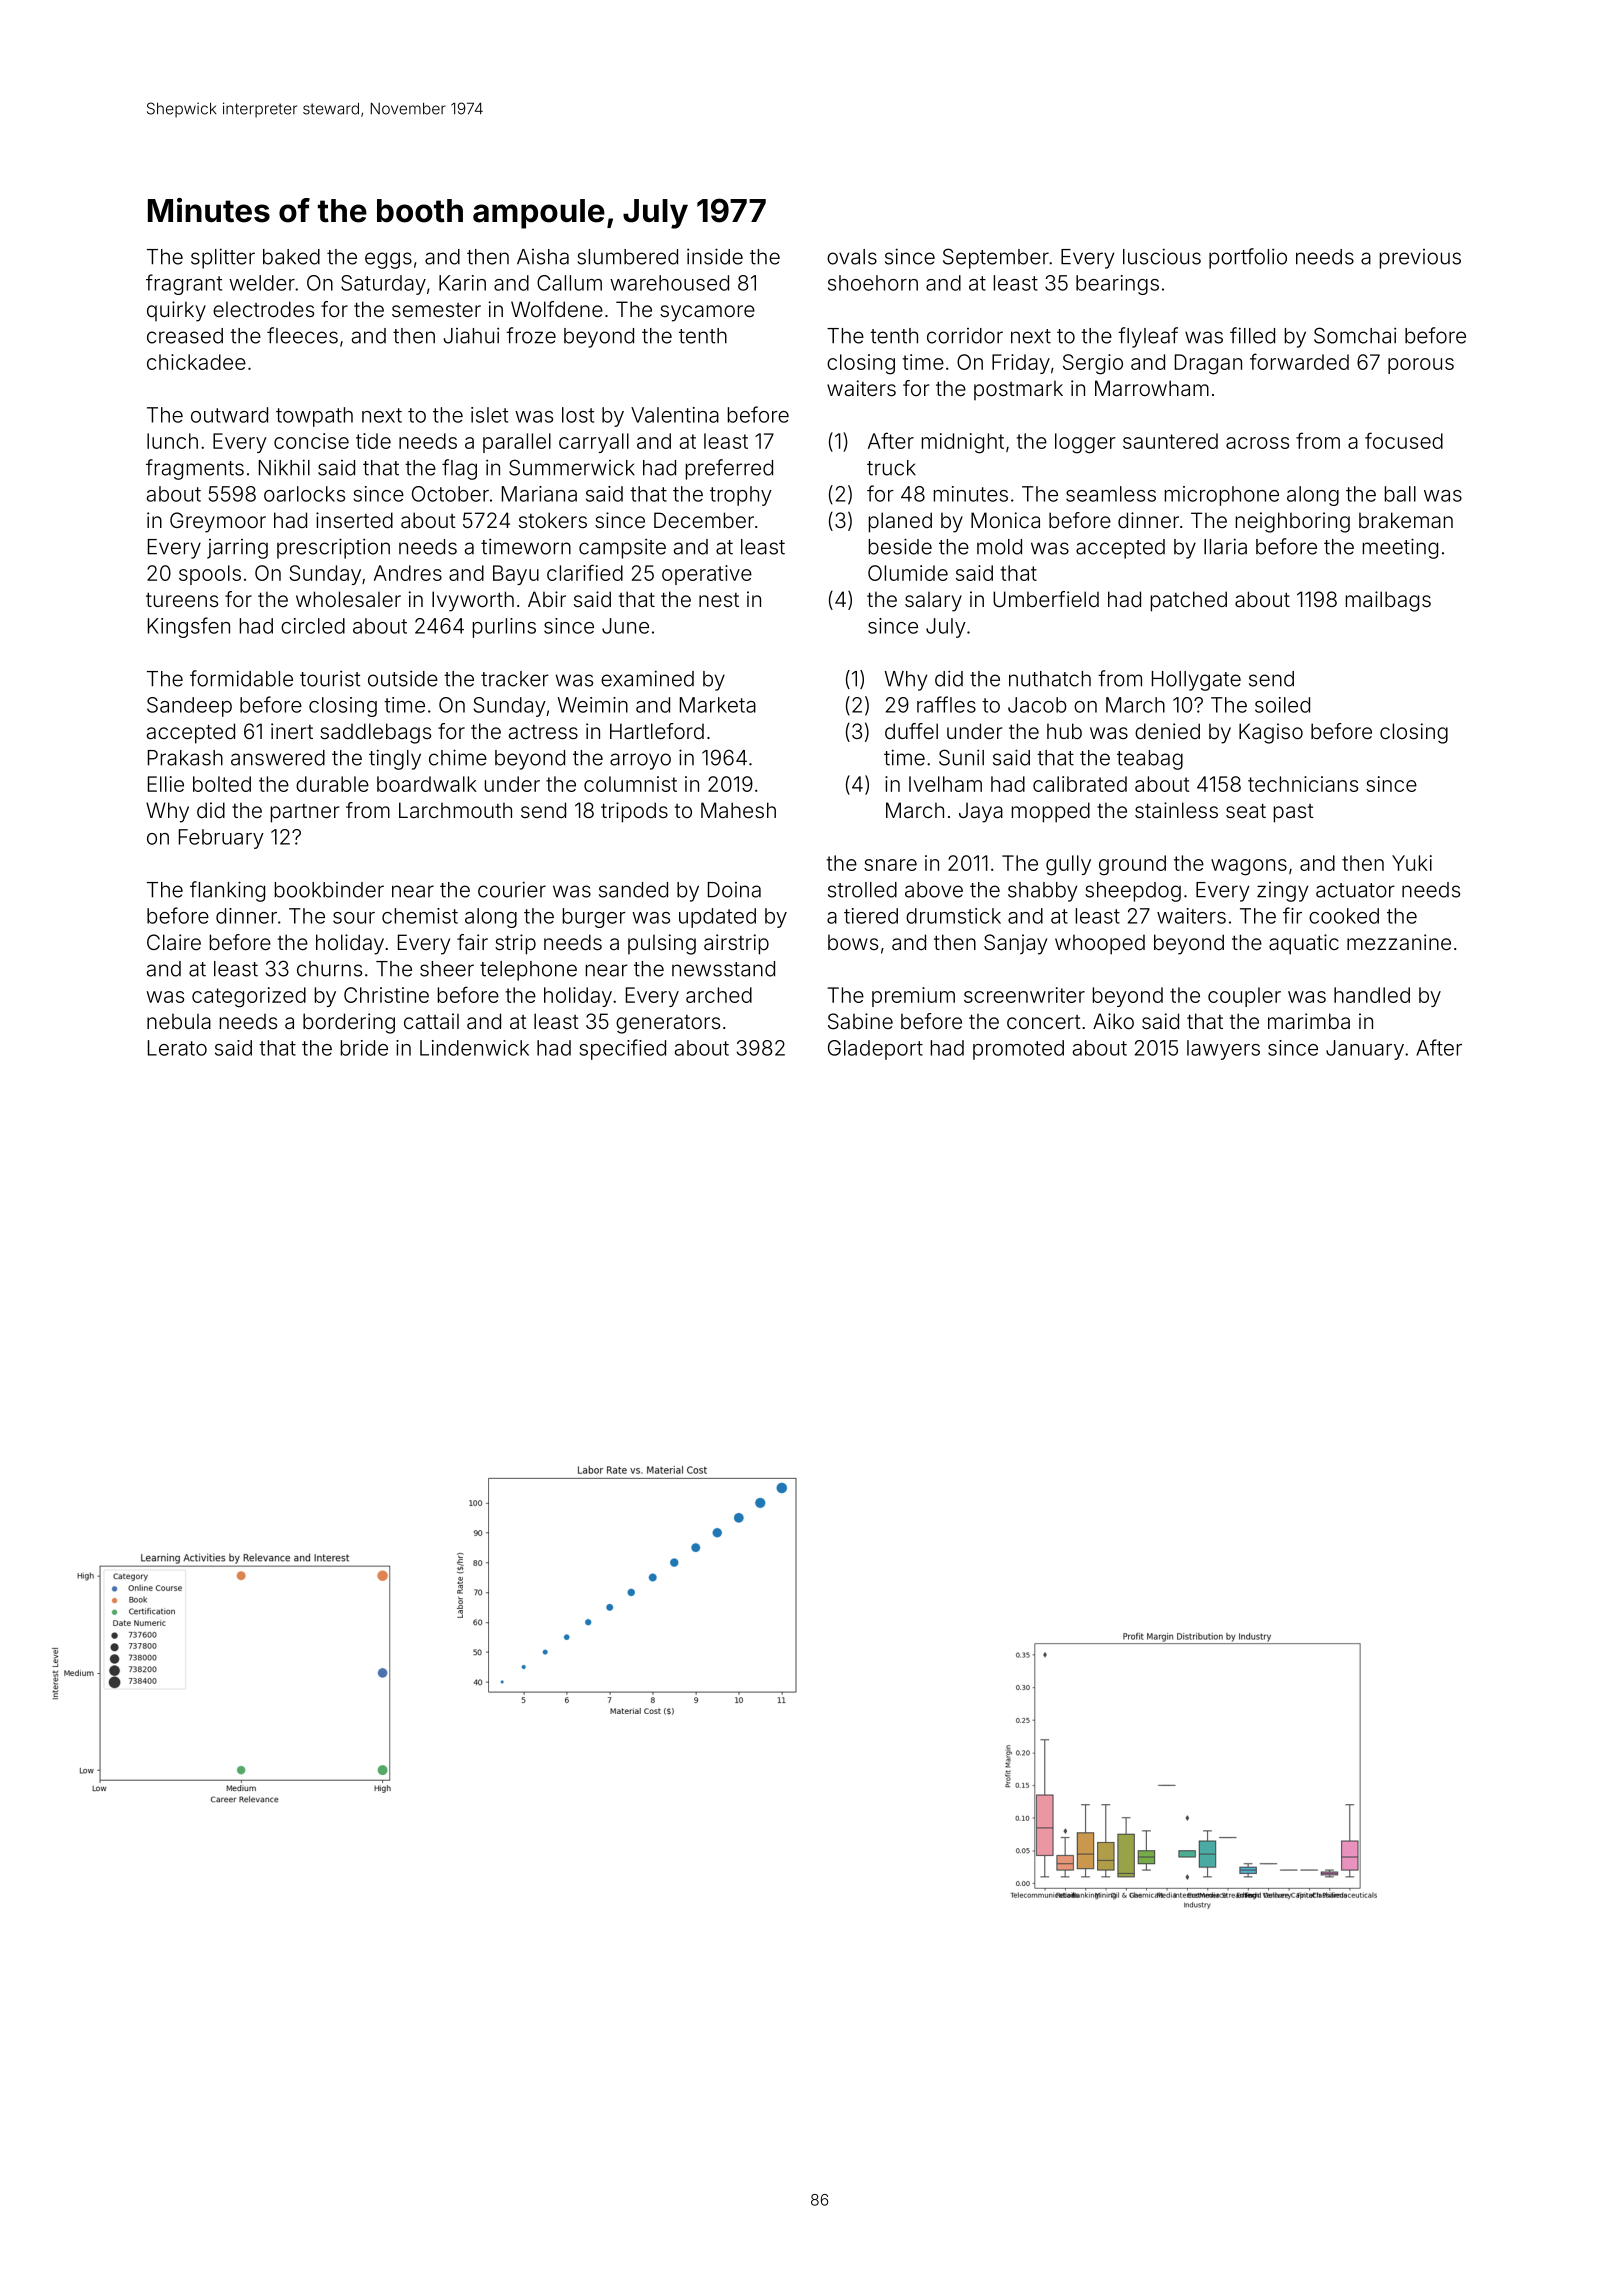 The height and width of the document is (2292, 1620). I want to click on arched, so click(719, 995).
